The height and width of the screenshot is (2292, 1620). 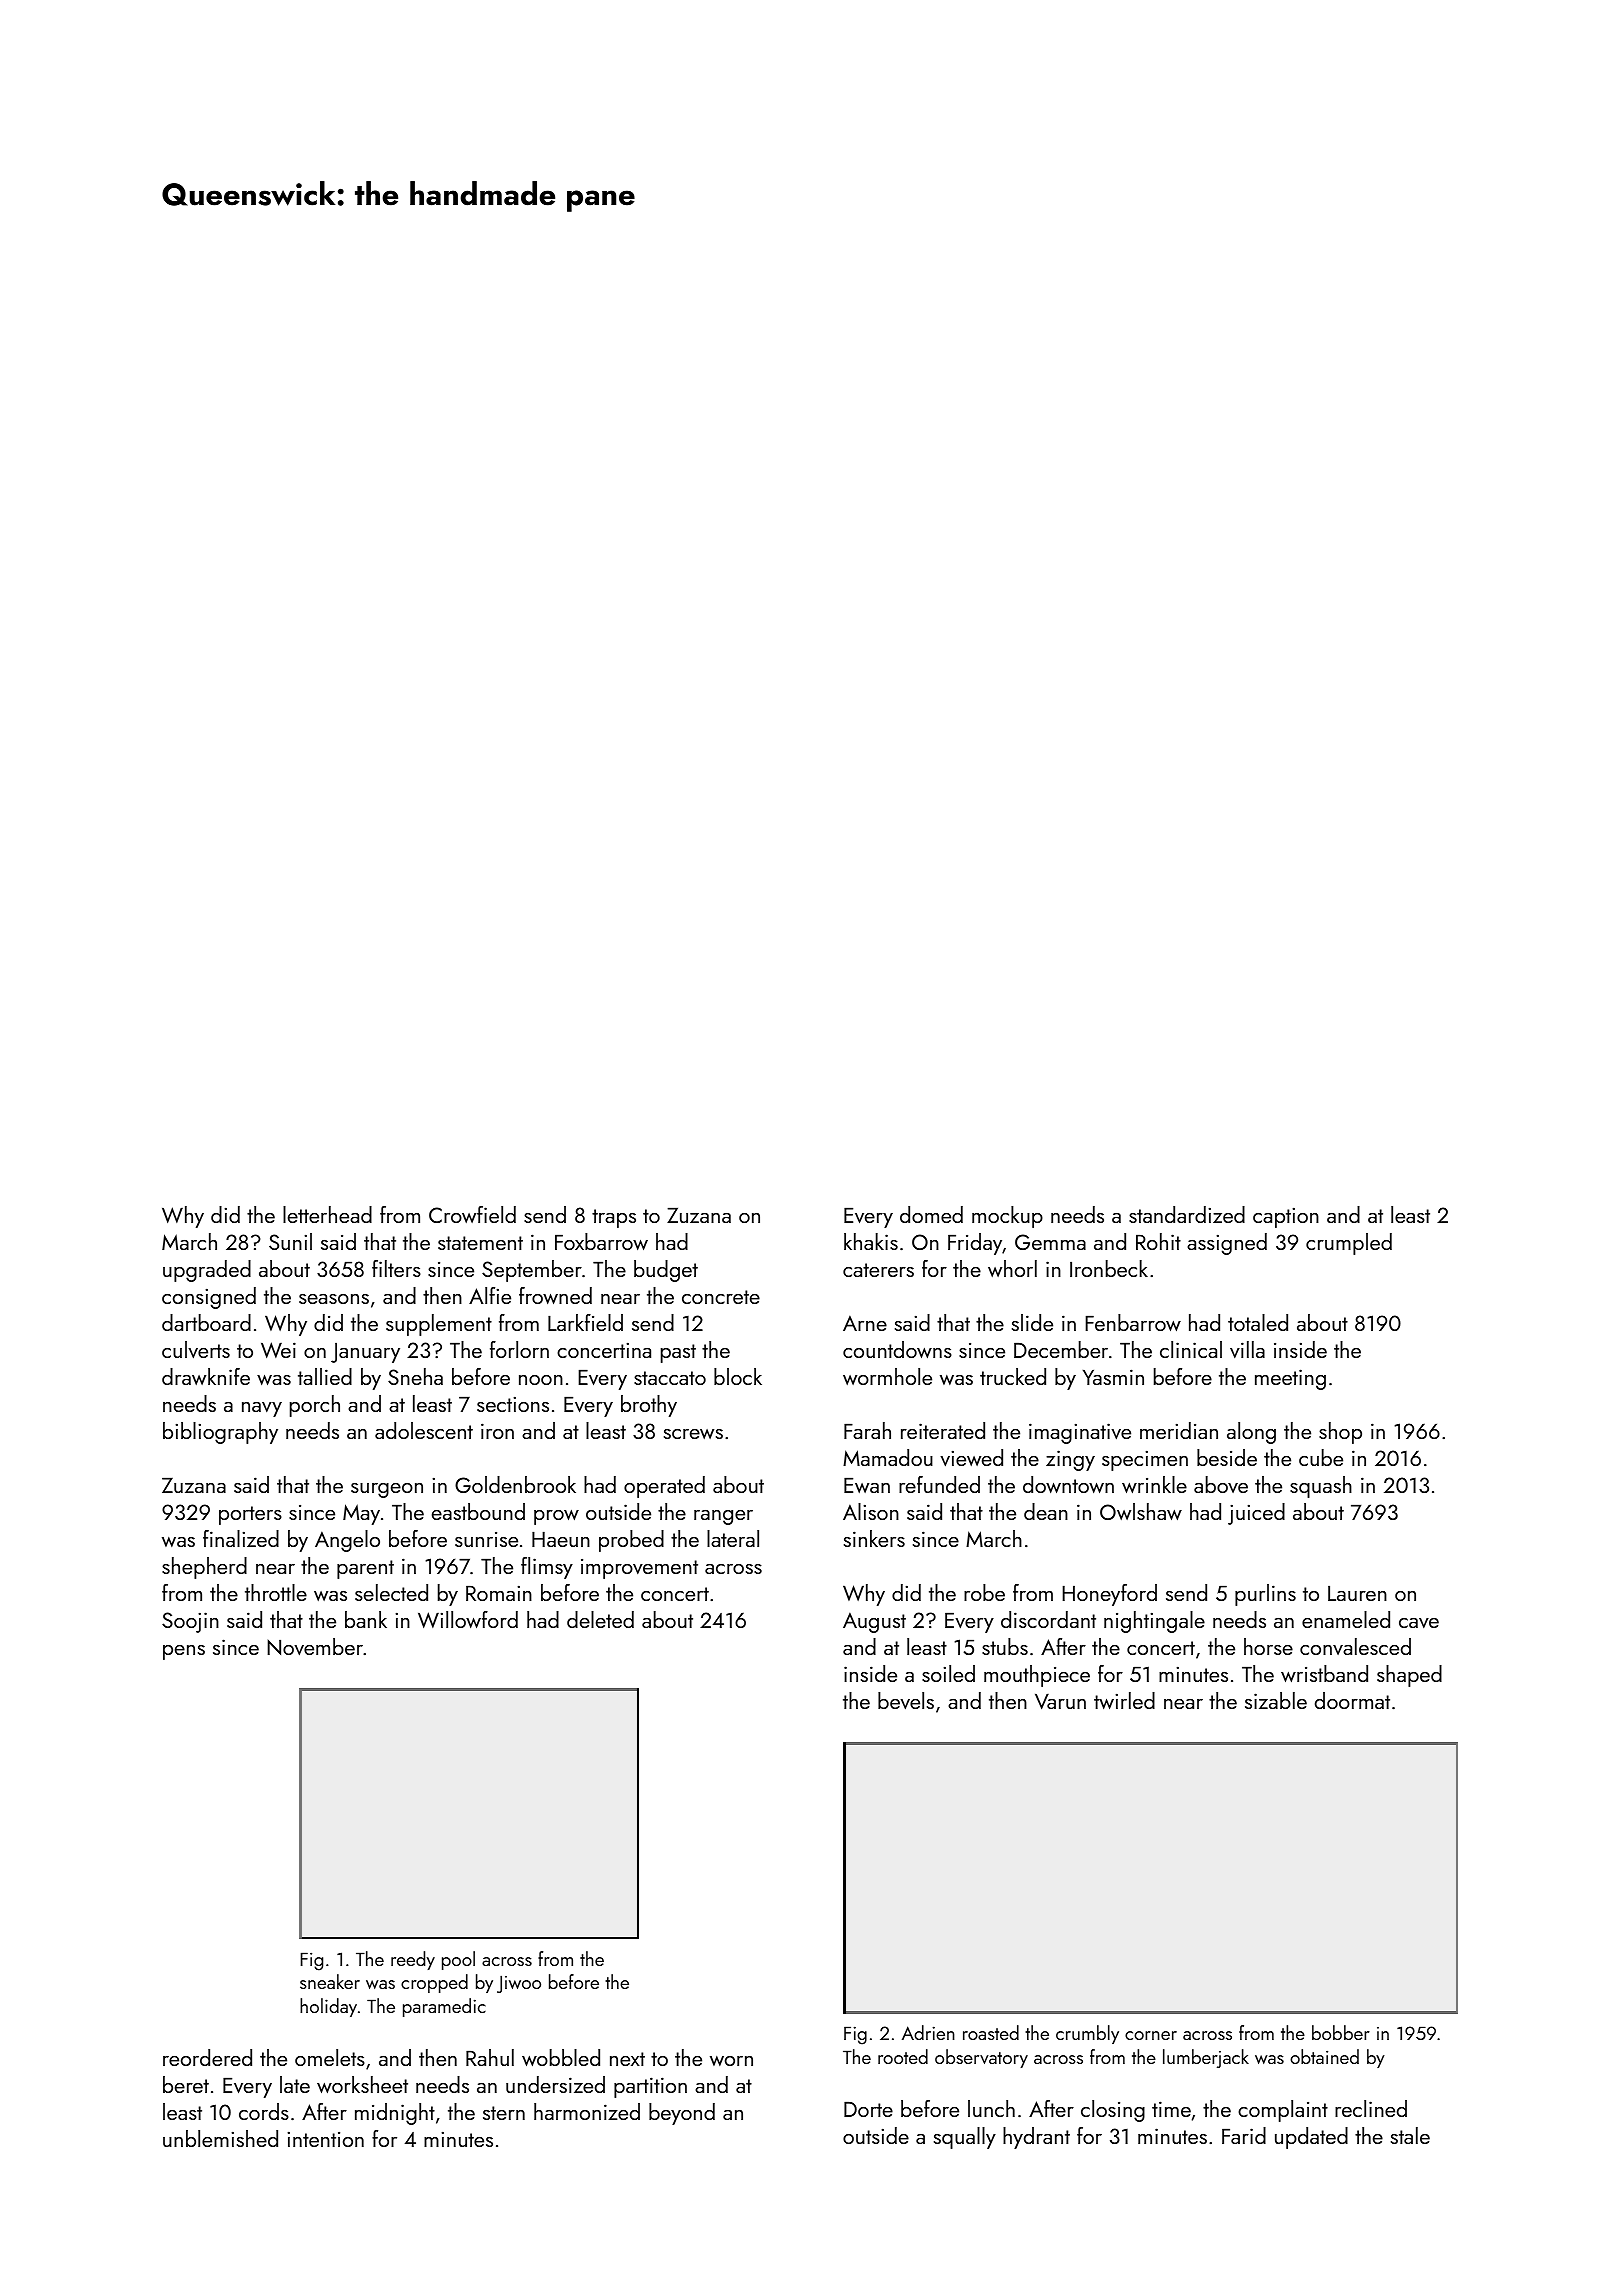 What do you see at coordinates (1087, 2034) in the screenshot?
I see `crumbly` at bounding box center [1087, 2034].
